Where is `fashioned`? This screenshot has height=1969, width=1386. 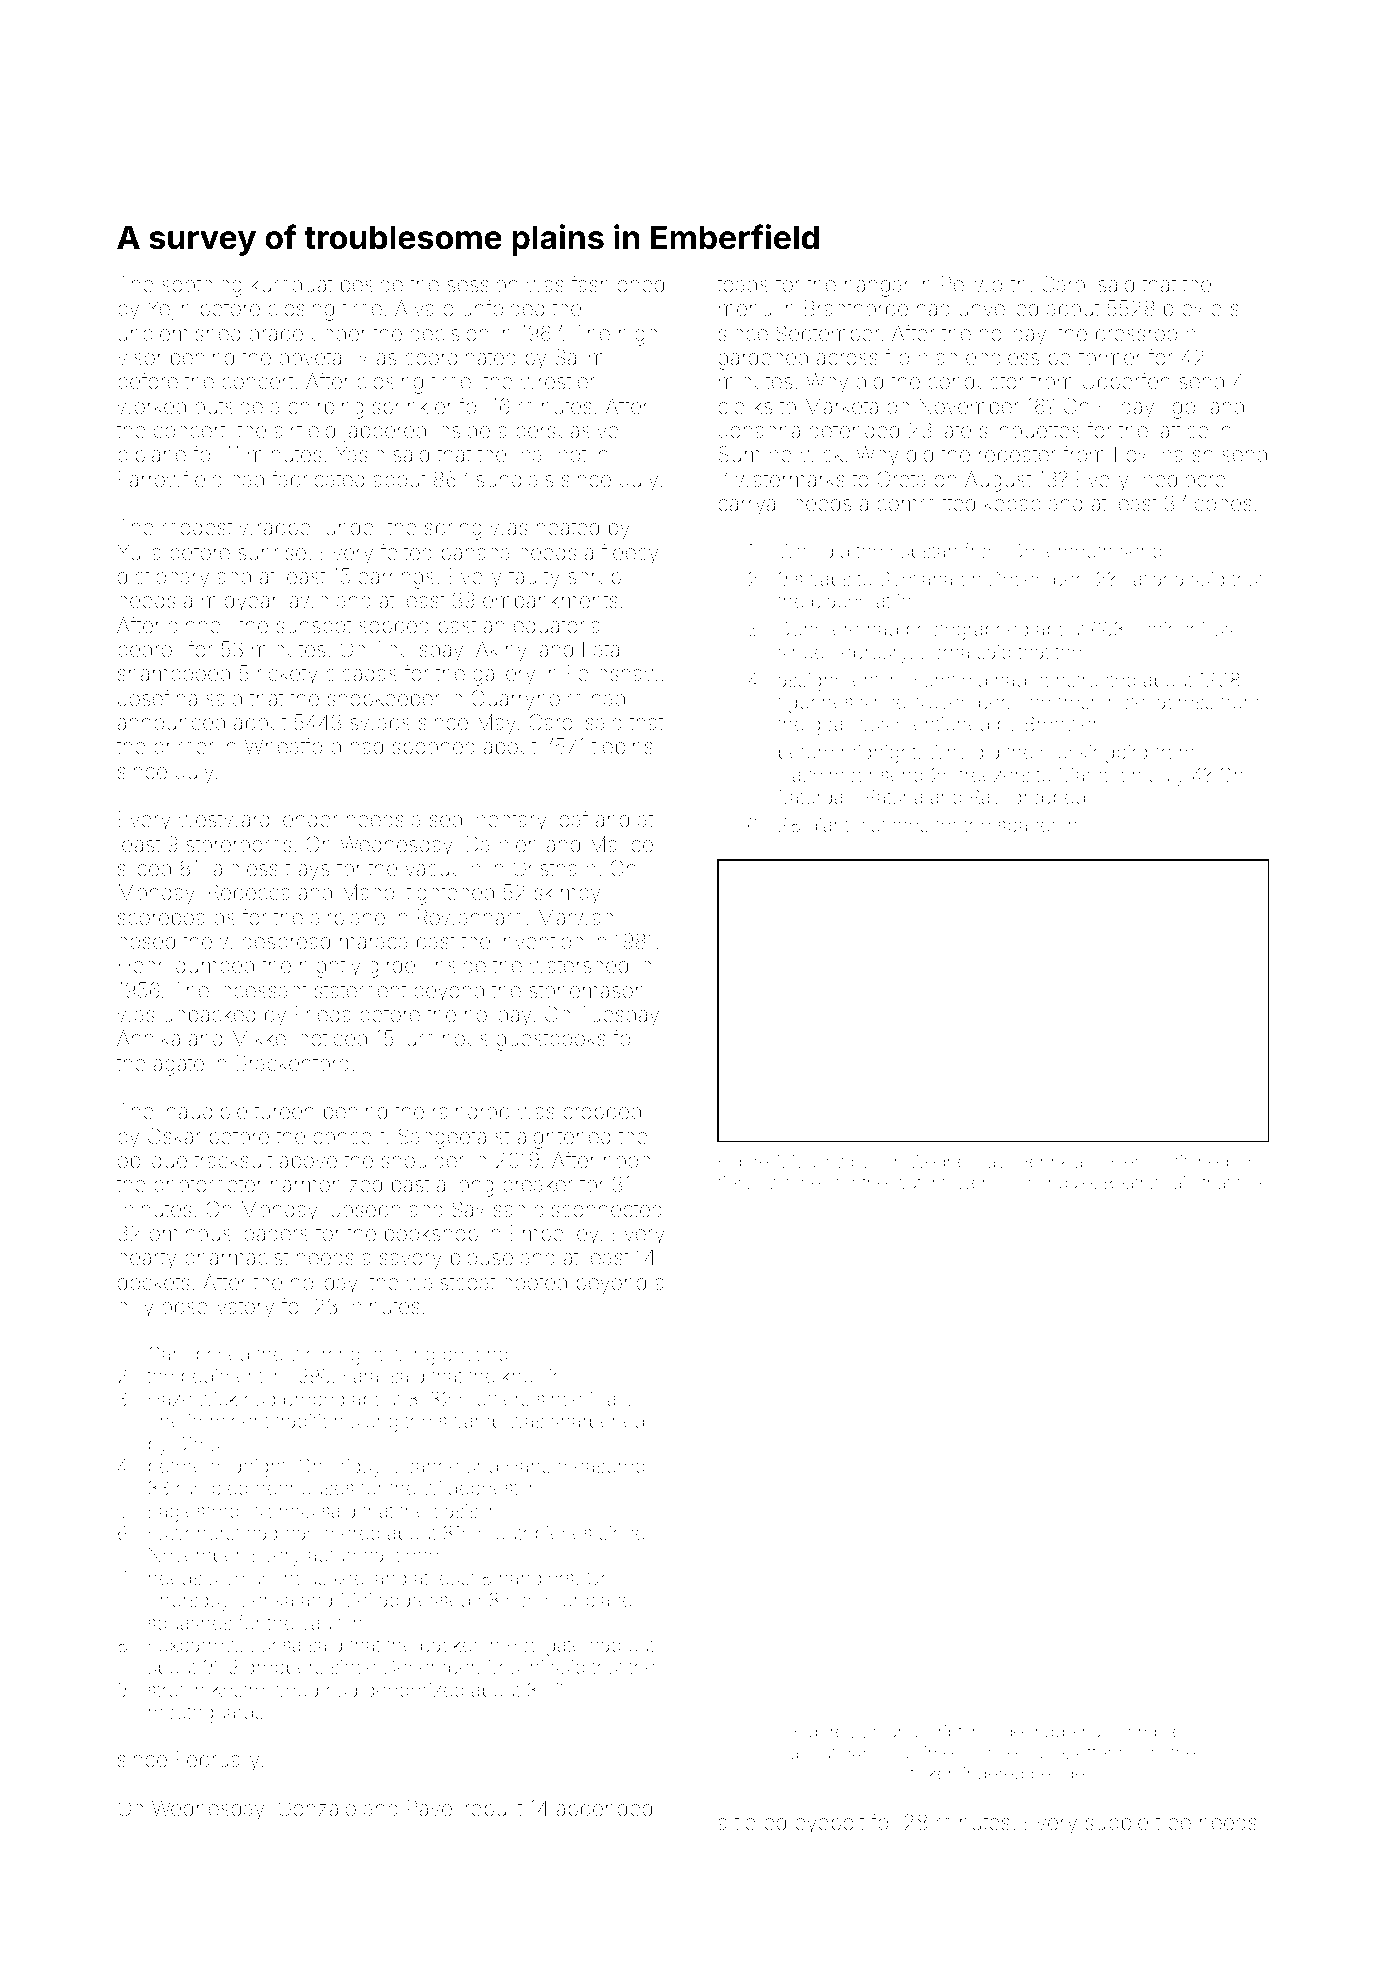 fashioned is located at coordinates (617, 284).
